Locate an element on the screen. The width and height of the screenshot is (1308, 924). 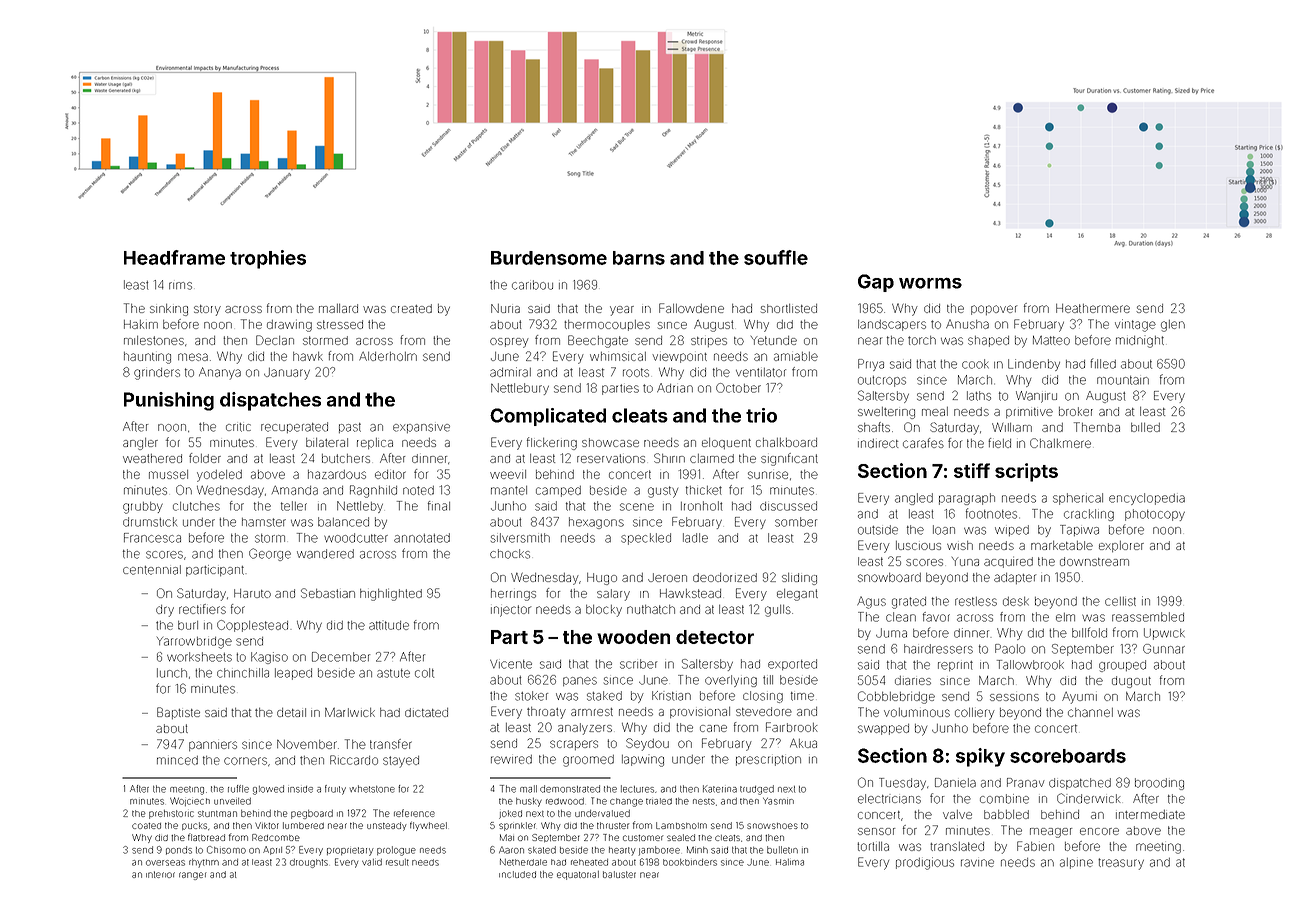
intermediate is located at coordinates (1150, 814).
